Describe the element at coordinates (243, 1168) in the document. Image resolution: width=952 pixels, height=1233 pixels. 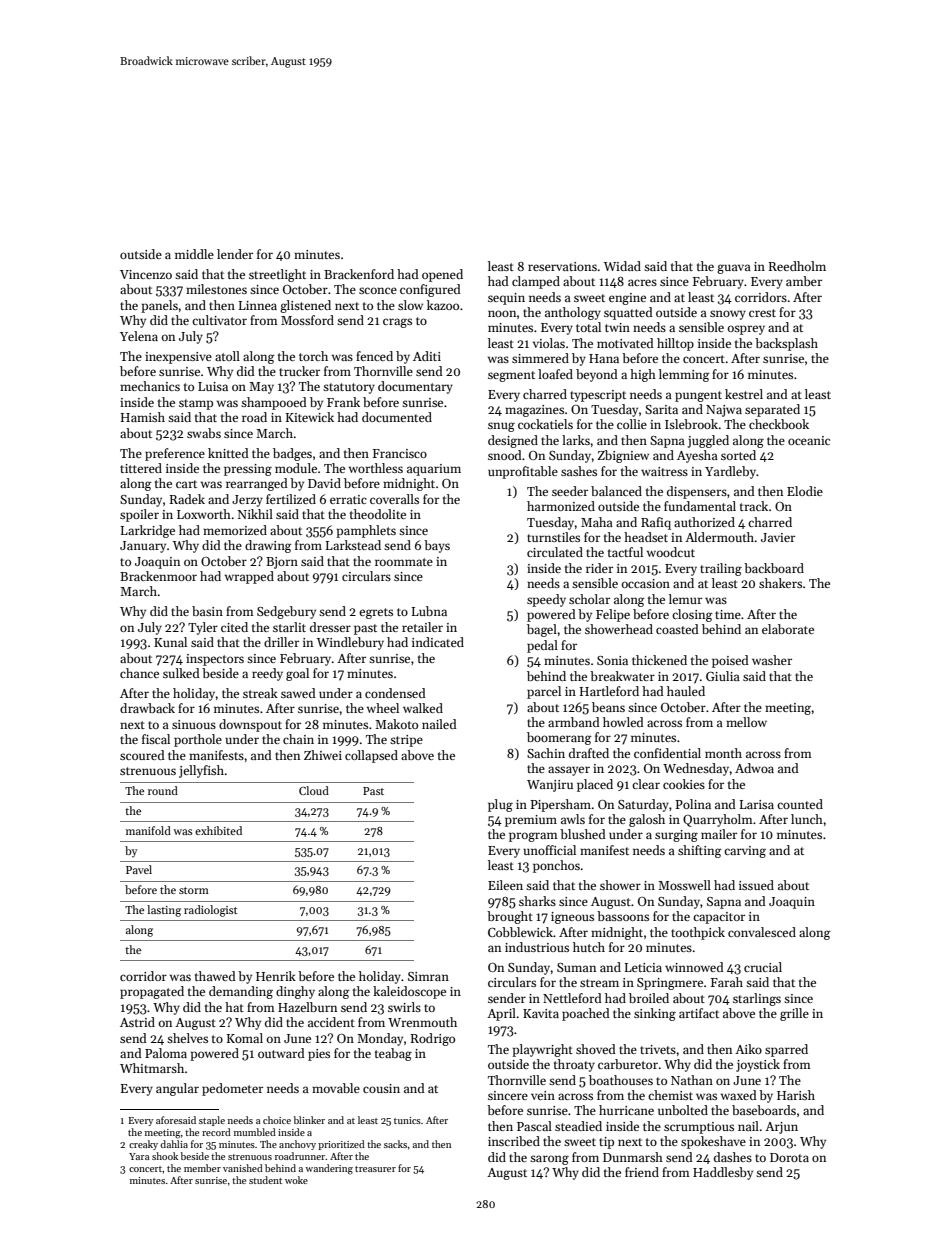
I see `vanished` at that location.
